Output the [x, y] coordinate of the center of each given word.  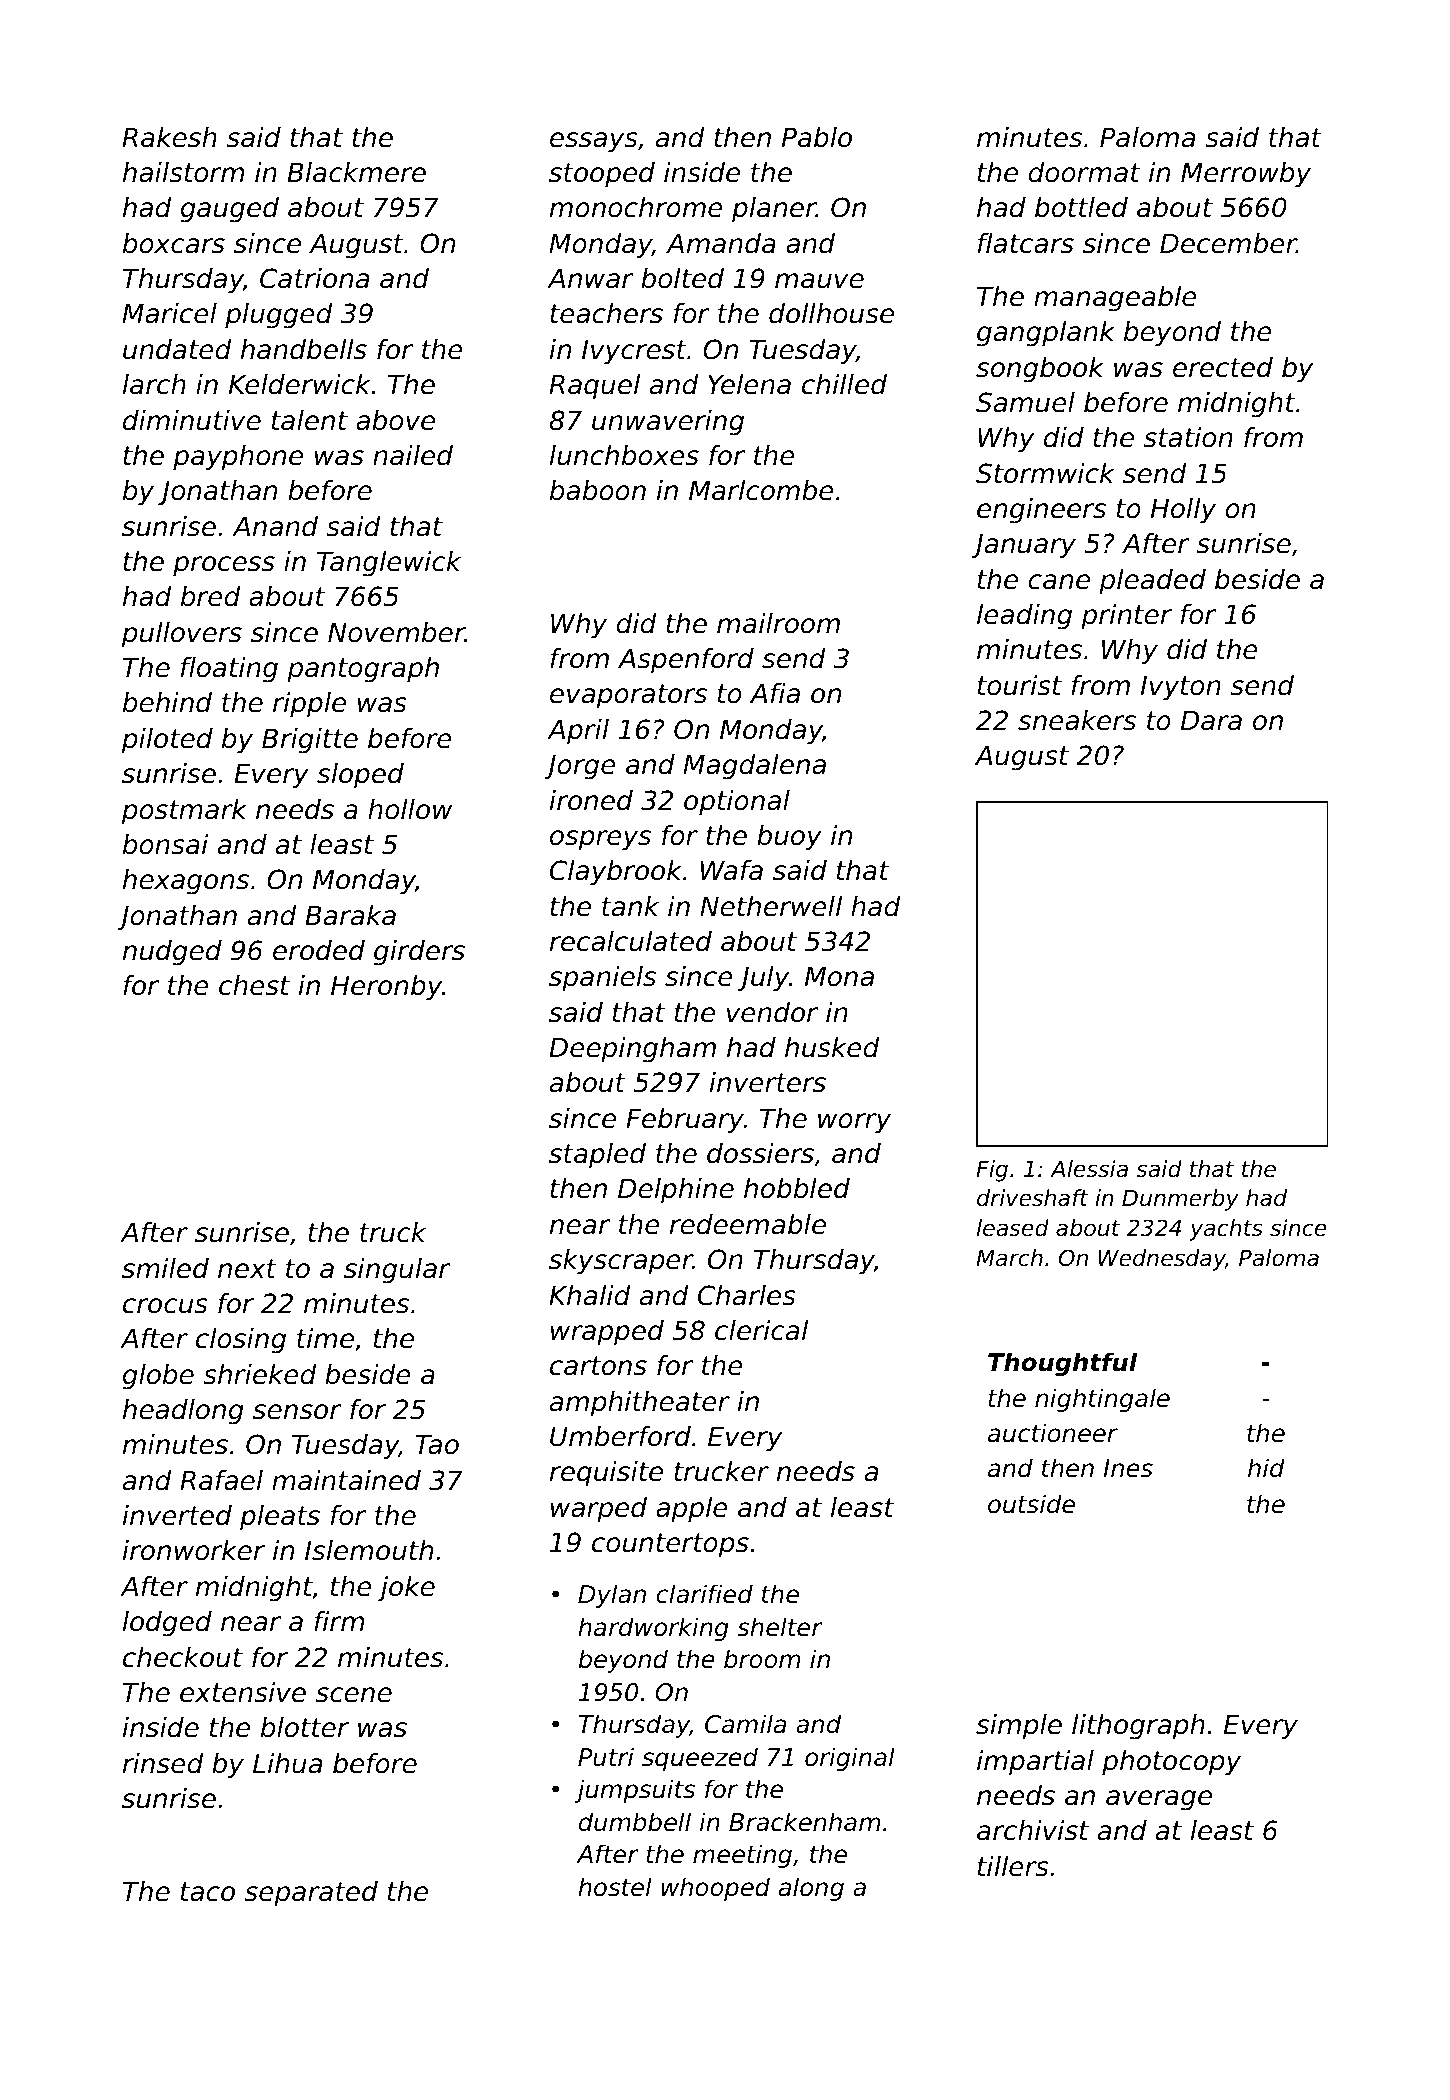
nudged [172, 953]
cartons [598, 1366]
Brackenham [804, 1822]
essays [594, 142]
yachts [1226, 1230]
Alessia [1089, 1169]
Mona [839, 977]
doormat [1084, 172]
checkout [183, 1657]
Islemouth [369, 1550]
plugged [279, 316]
